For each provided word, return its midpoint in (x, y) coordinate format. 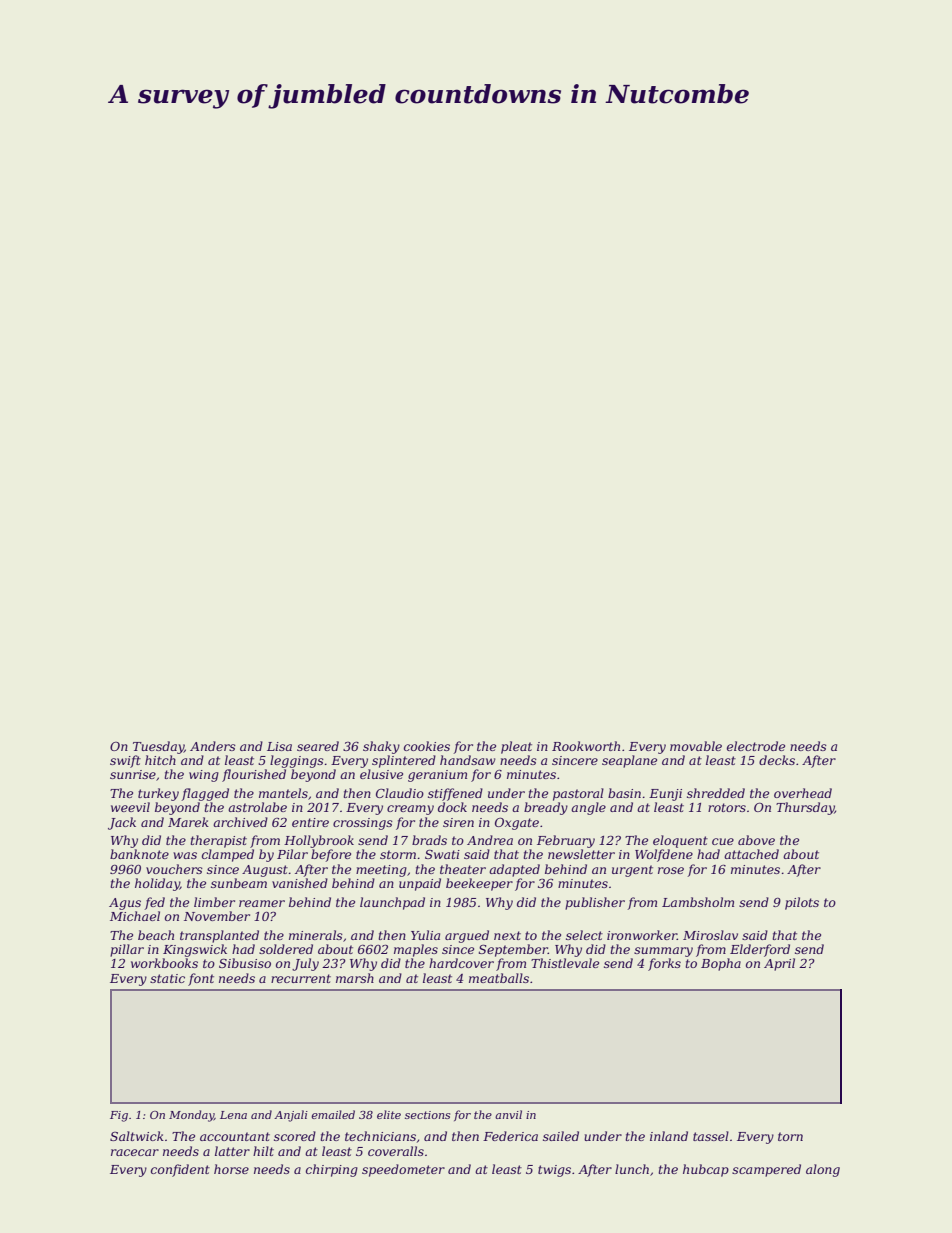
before (331, 855)
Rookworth (586, 746)
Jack (122, 823)
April (779, 964)
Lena (233, 1115)
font (201, 979)
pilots (802, 903)
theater (463, 869)
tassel (711, 1136)
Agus (125, 904)
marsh (355, 978)
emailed (333, 1114)
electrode (756, 746)
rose (671, 870)
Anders (213, 746)
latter (232, 1151)
